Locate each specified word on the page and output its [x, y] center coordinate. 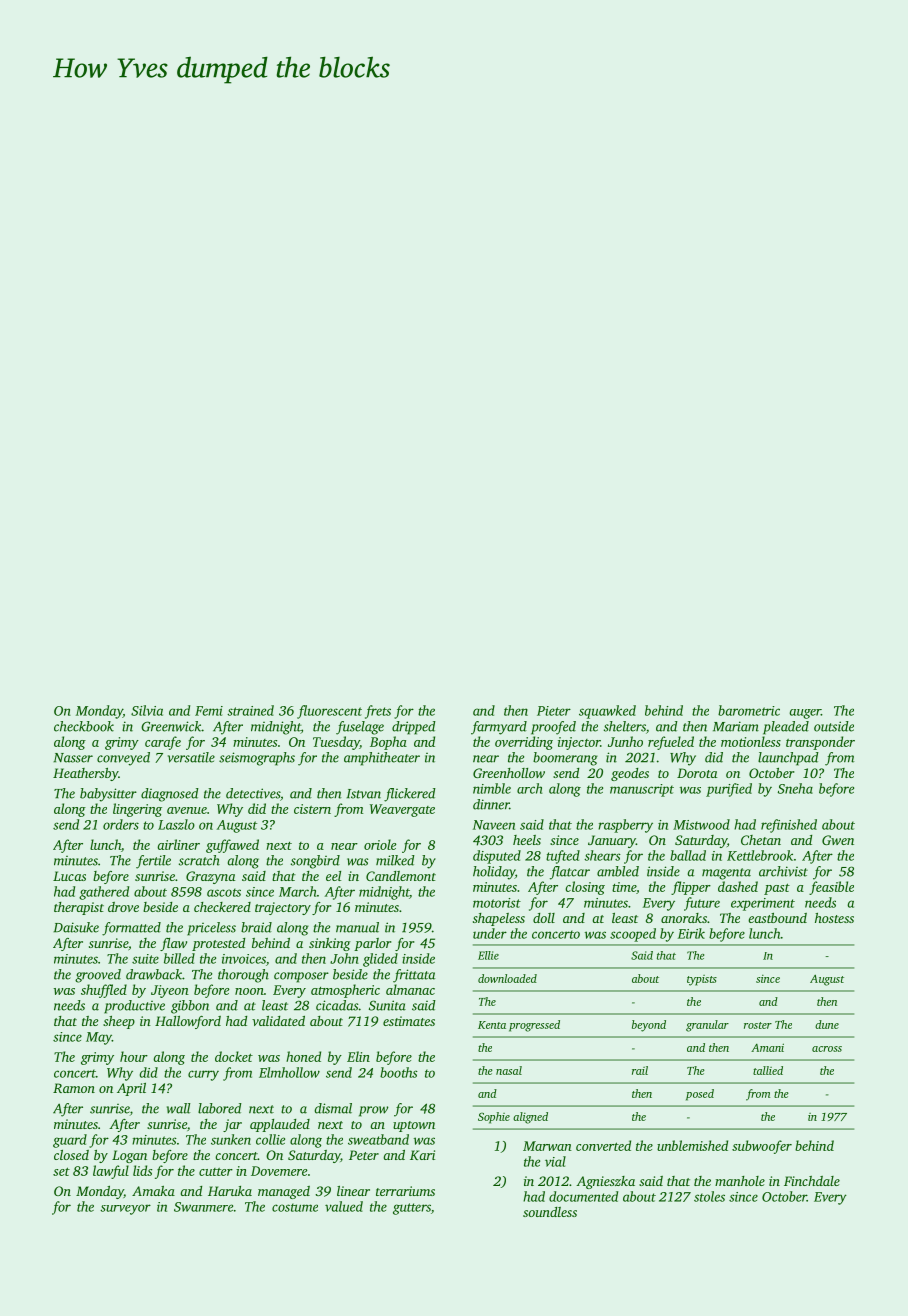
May [99, 1038]
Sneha [795, 788]
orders [121, 824]
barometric [749, 710]
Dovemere [279, 1171]
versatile [191, 757]
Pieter [554, 711]
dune [827, 1024]
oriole [380, 844]
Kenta [492, 1025]
